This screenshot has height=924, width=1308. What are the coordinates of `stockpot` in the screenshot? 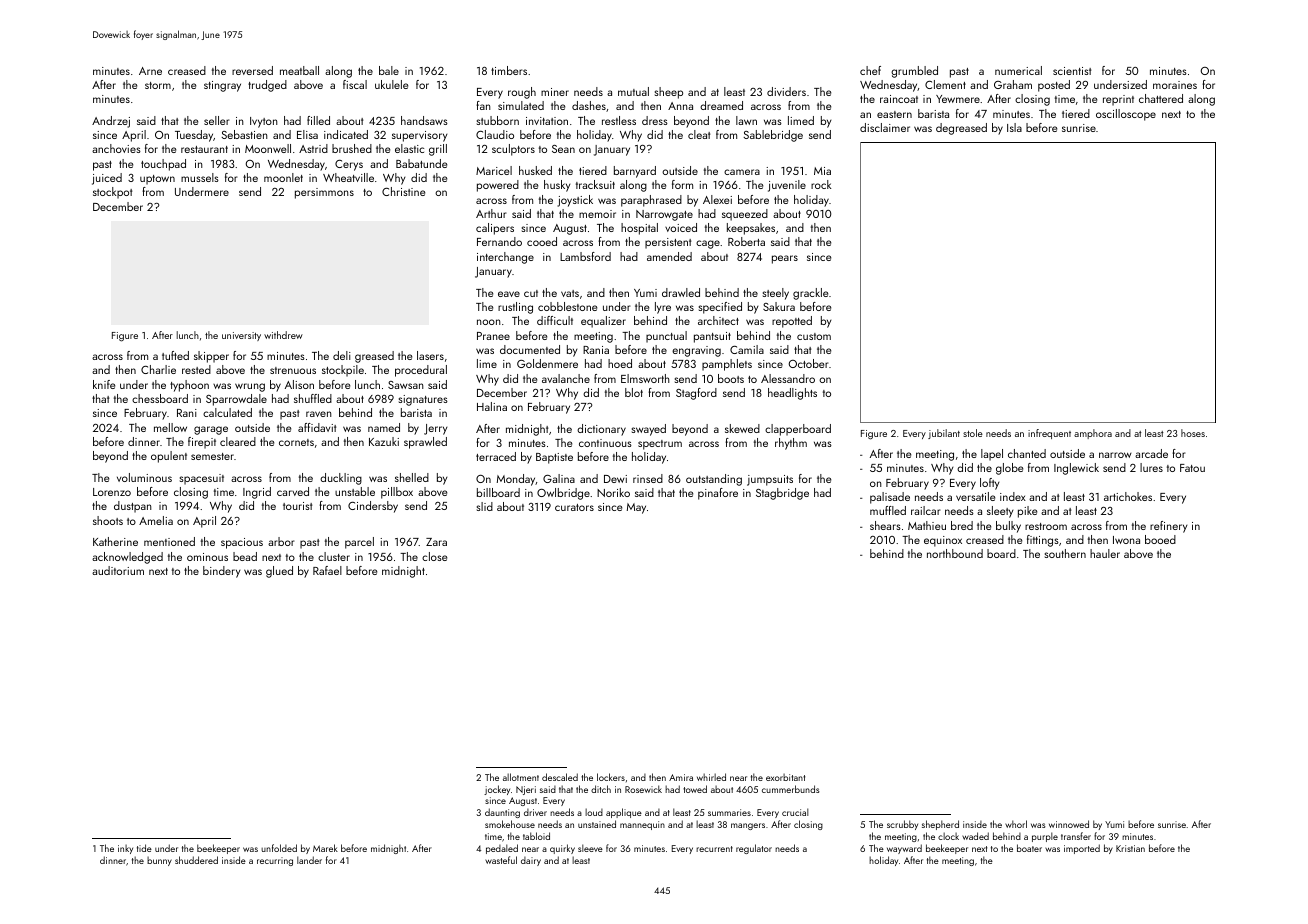 It's located at (112, 193).
